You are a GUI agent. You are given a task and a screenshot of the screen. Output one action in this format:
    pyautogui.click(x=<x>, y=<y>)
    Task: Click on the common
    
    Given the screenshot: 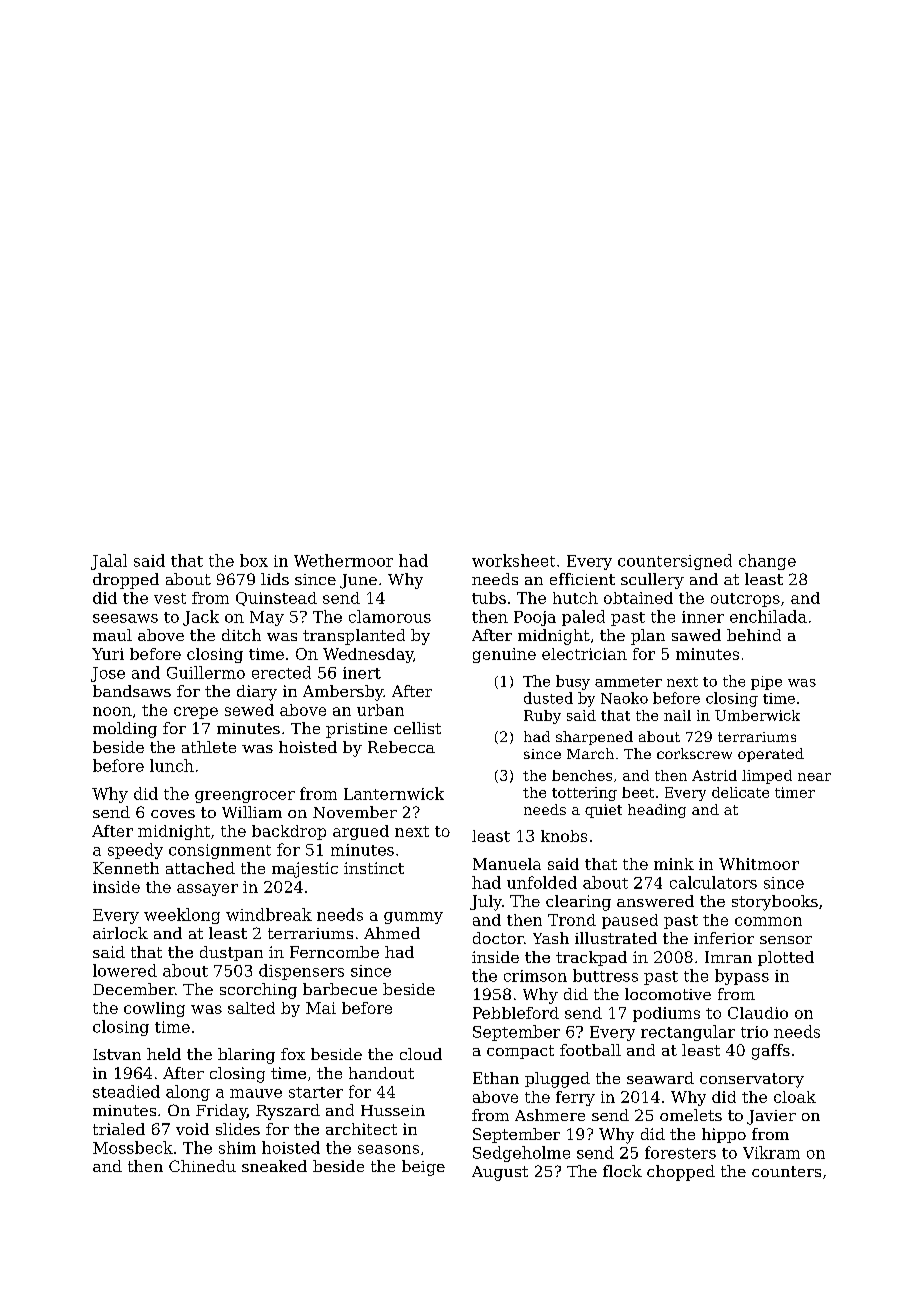 What is the action you would take?
    pyautogui.click(x=768, y=921)
